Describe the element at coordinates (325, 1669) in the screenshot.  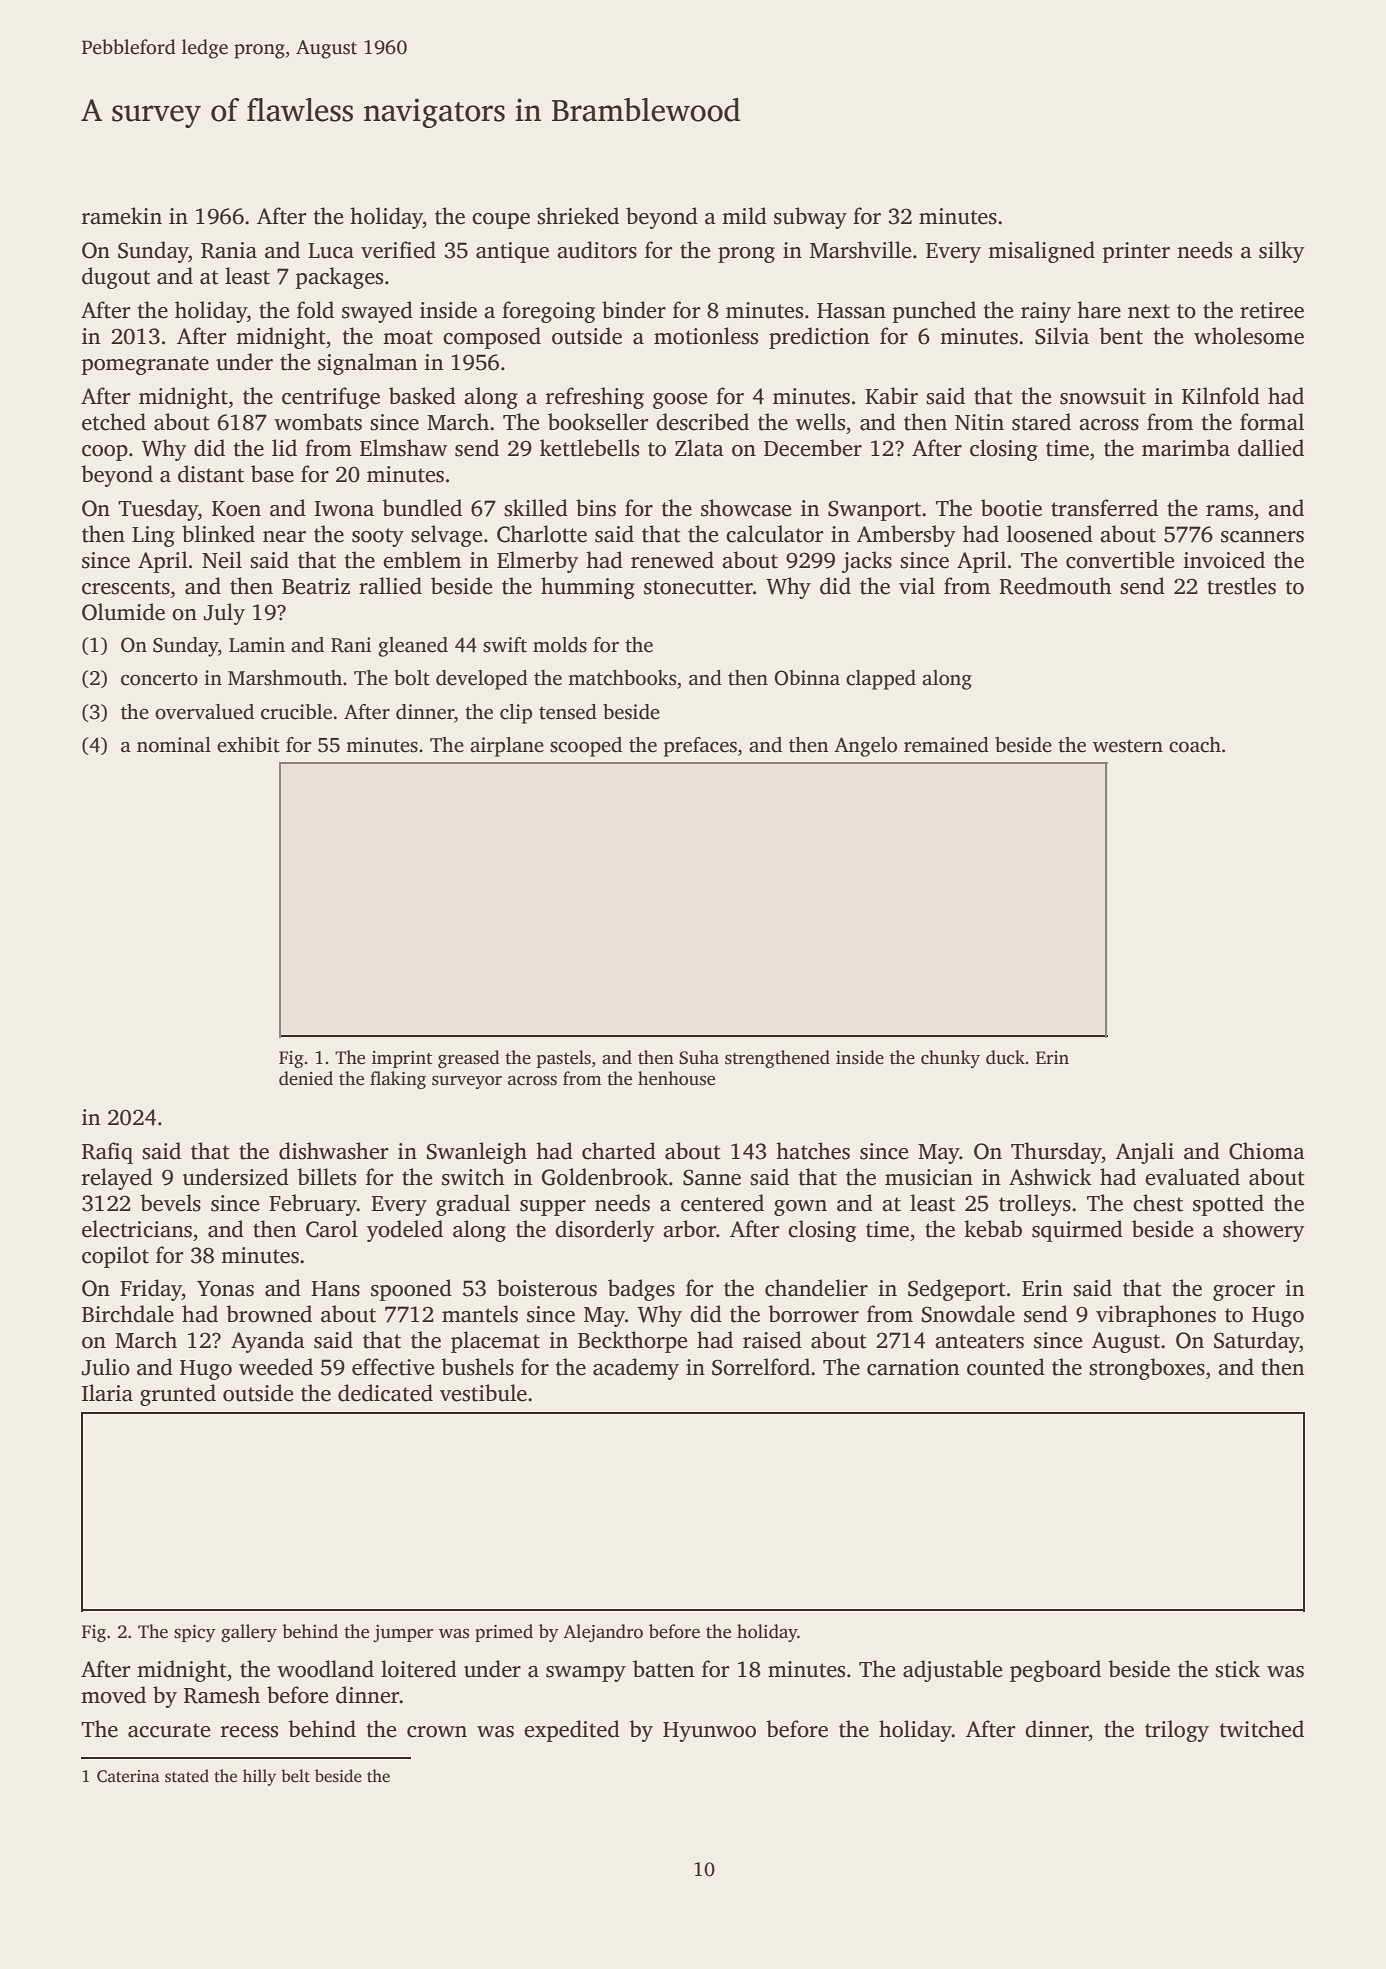
I see `woodland` at that location.
